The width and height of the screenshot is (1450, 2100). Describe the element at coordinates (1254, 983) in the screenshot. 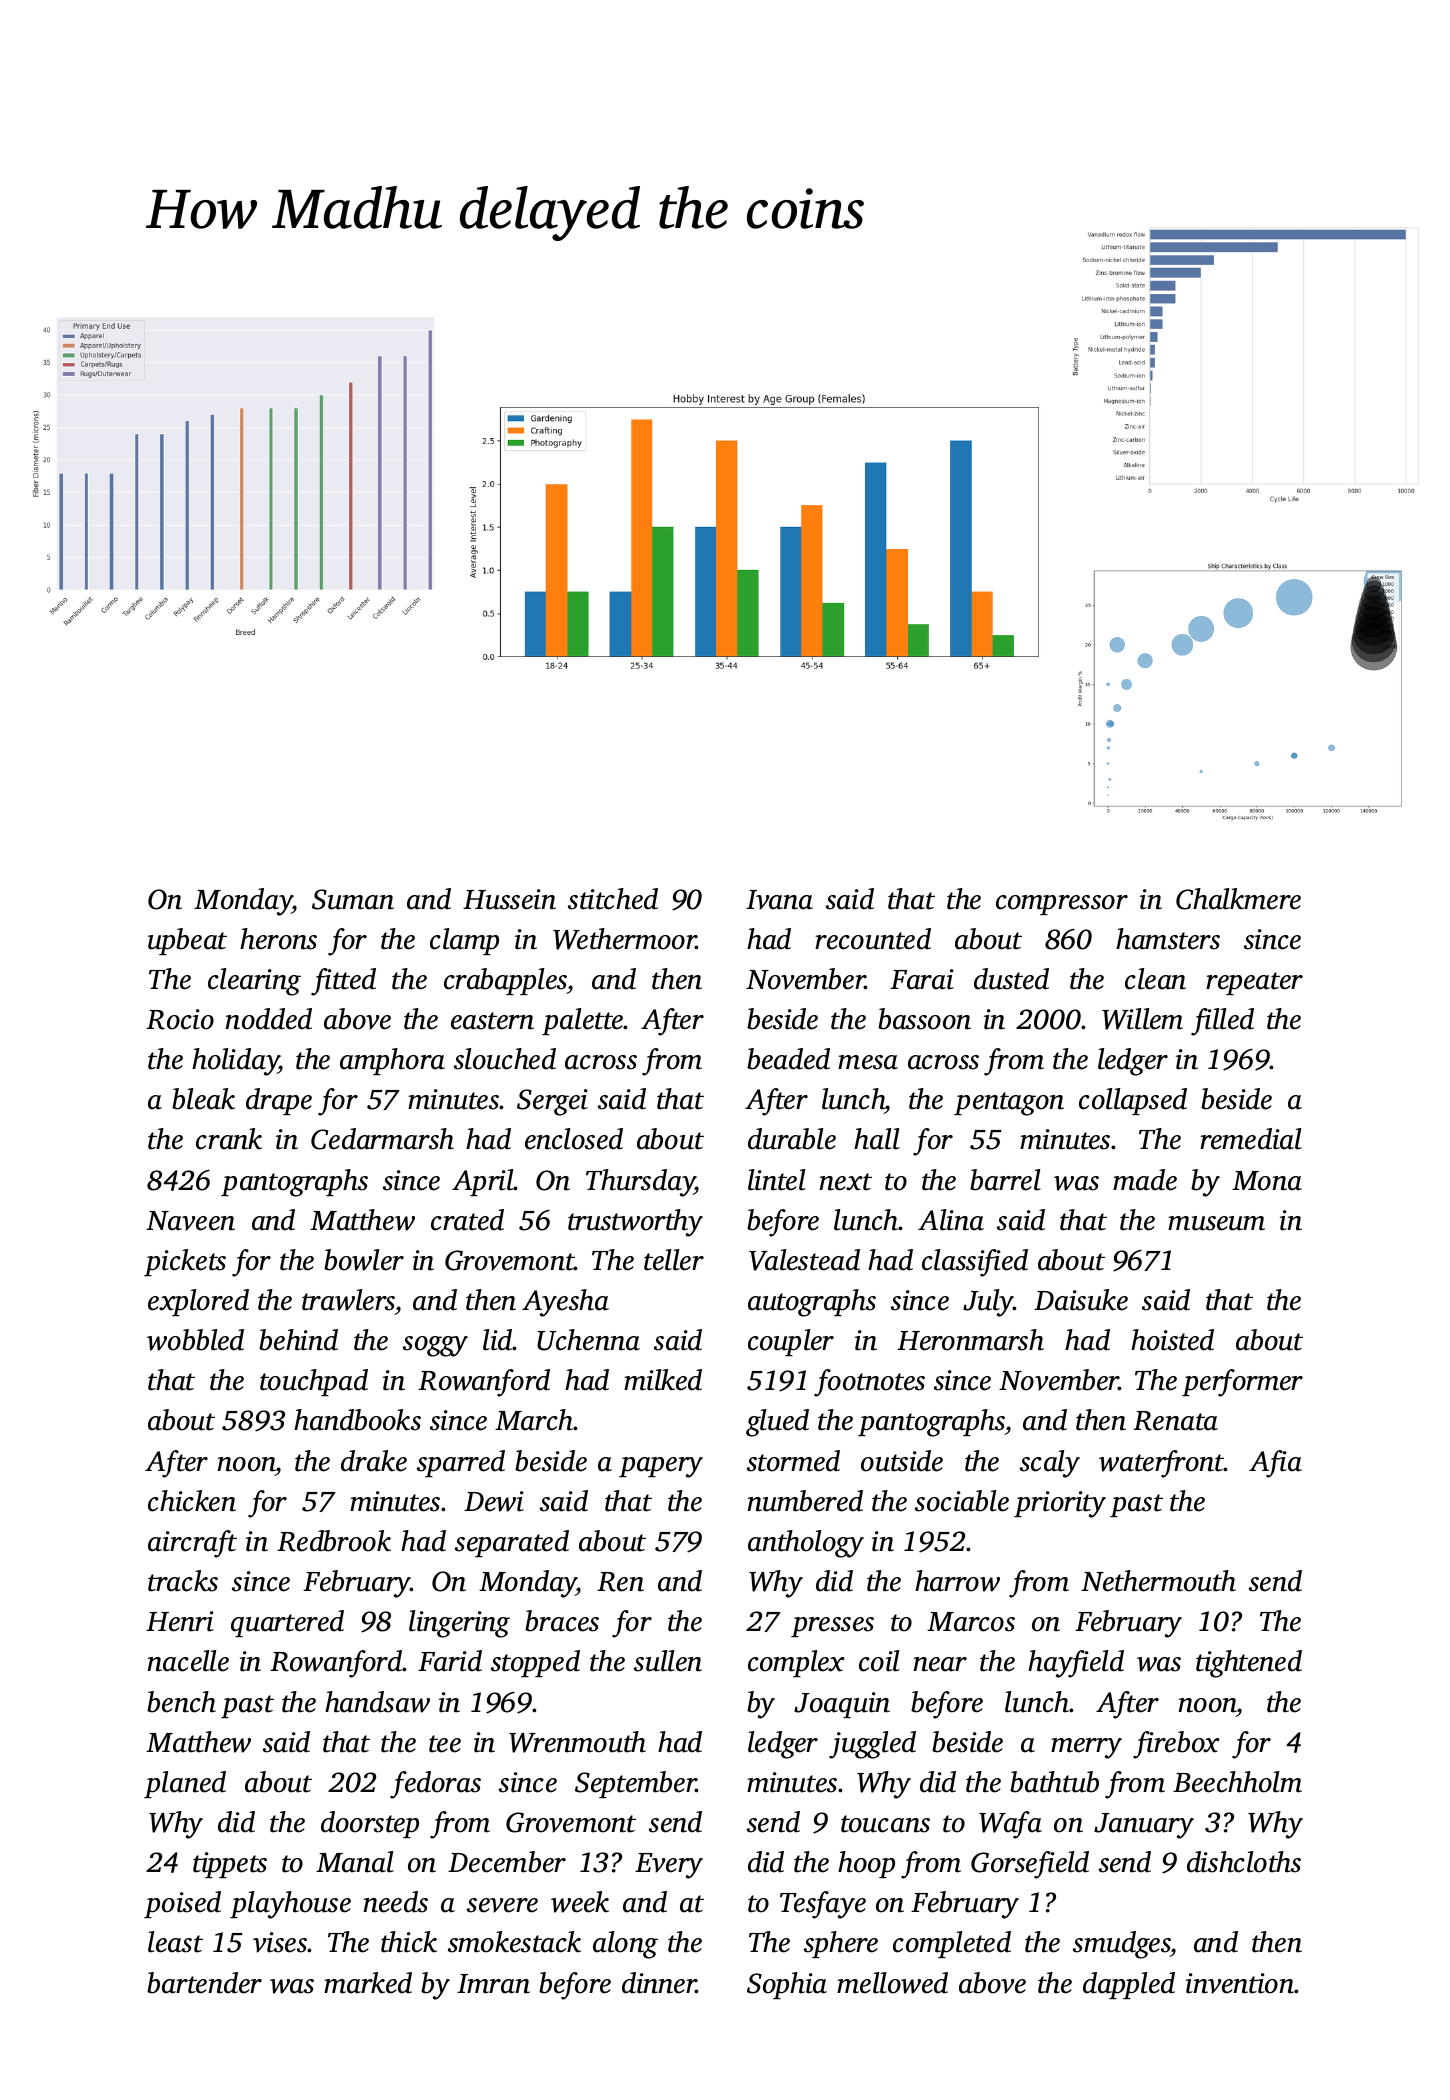

I see `repeater` at that location.
